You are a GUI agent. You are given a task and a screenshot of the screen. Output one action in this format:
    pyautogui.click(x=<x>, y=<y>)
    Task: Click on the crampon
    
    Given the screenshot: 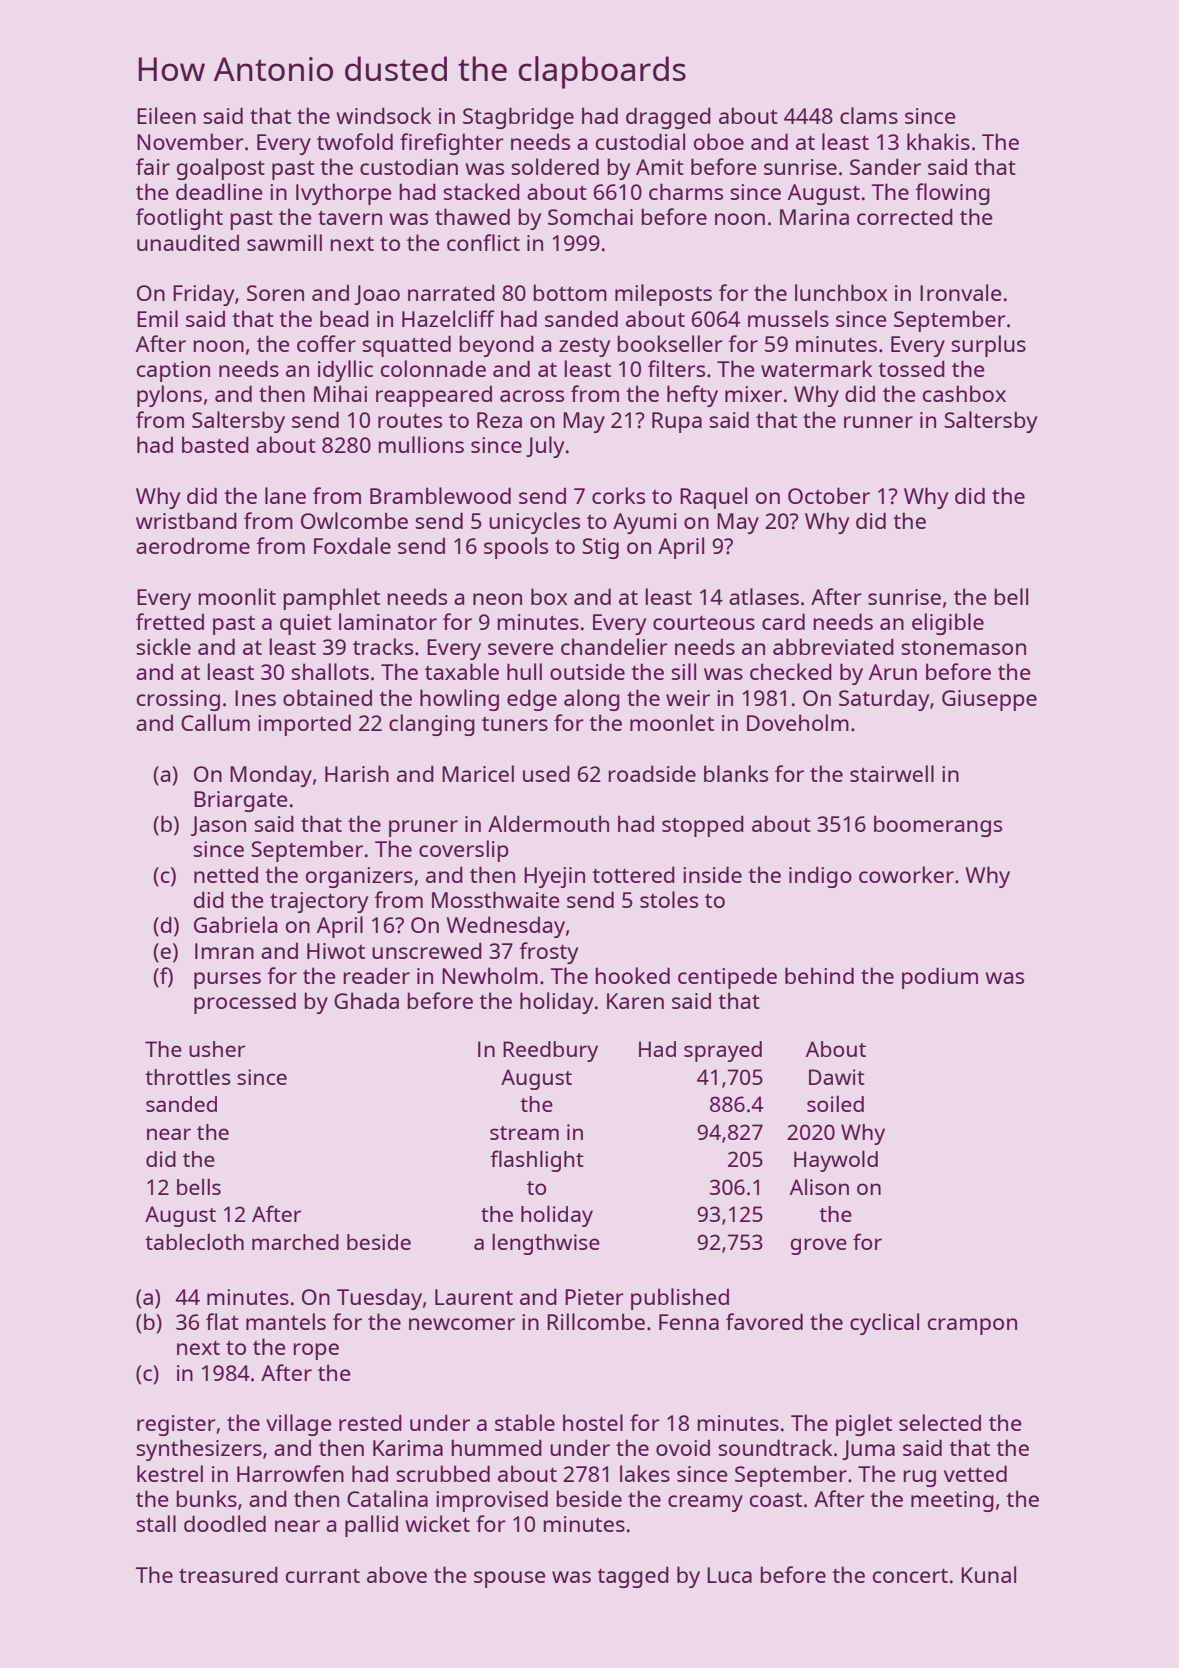 What is the action you would take?
    pyautogui.click(x=972, y=1326)
